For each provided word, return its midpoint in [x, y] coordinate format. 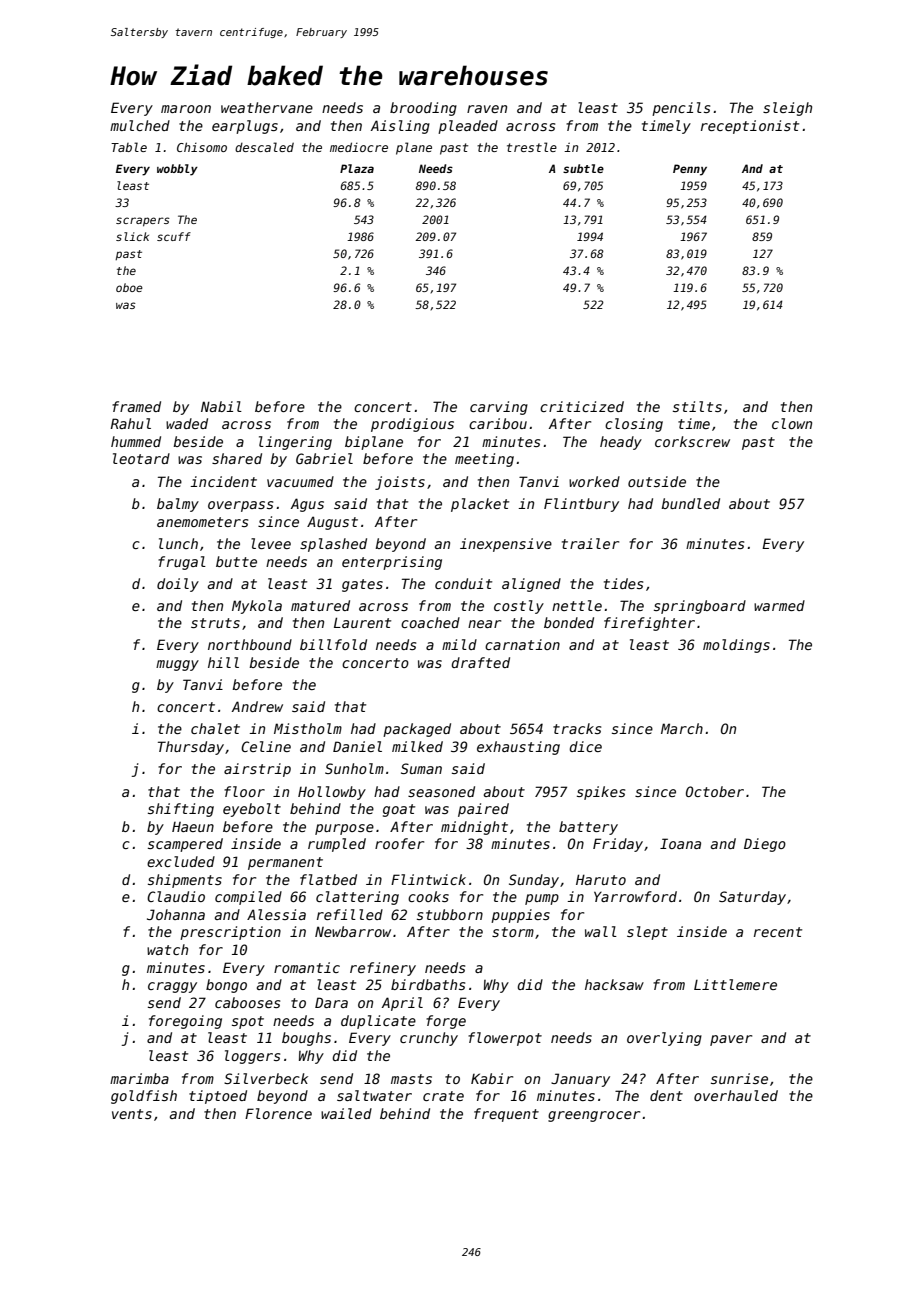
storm [513, 932]
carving [499, 408]
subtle [583, 168]
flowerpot [505, 1039]
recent [778, 932]
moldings [736, 646]
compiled [248, 898]
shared [237, 458]
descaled [264, 147]
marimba [139, 1078]
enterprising [392, 563]
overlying [664, 1039]
